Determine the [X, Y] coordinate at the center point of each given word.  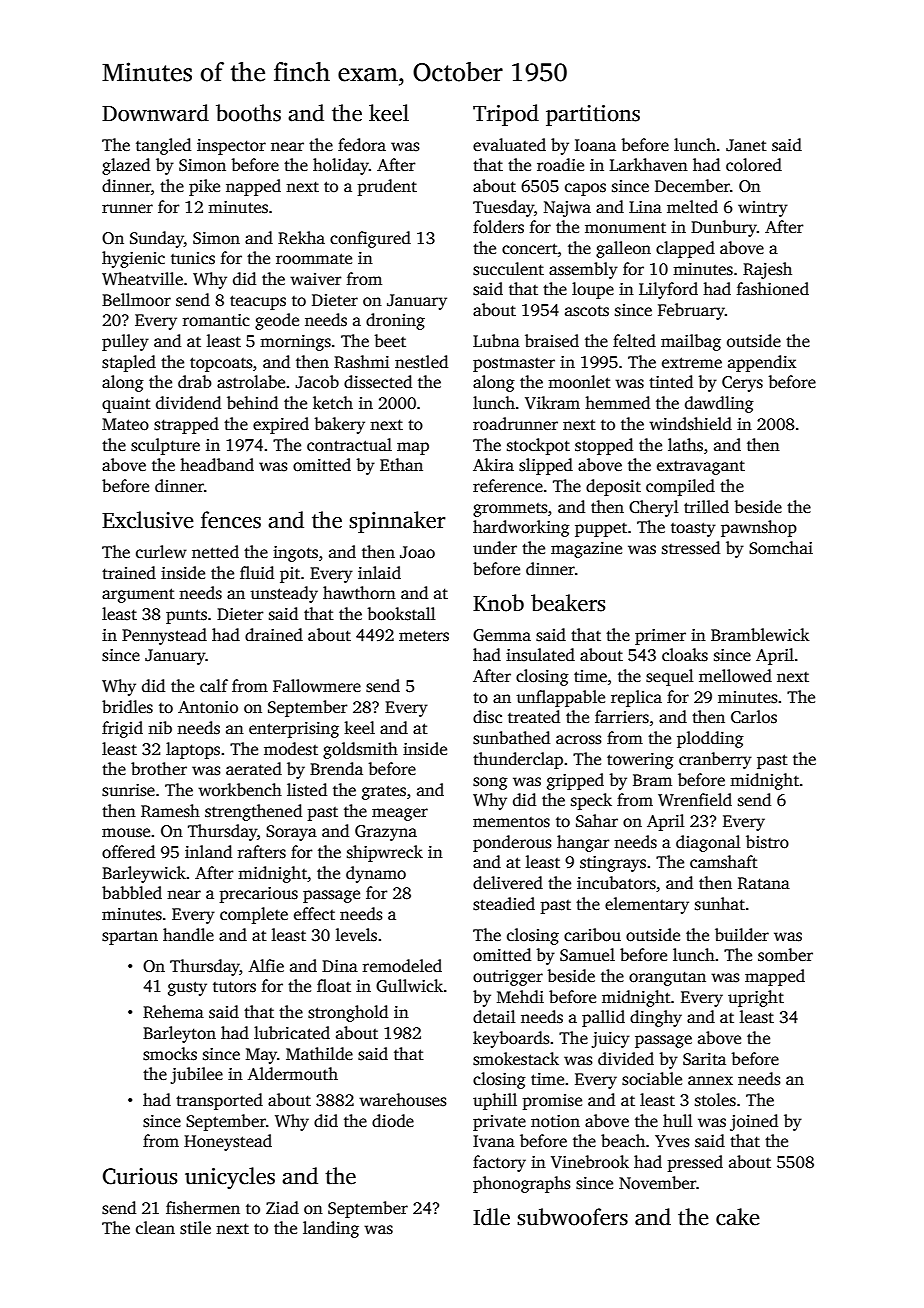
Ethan [401, 464]
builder [742, 935]
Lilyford [668, 290]
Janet [746, 145]
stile [195, 1228]
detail [494, 1017]
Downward [155, 113]
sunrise [128, 790]
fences [231, 520]
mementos [511, 822]
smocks [170, 1054]
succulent [508, 269]
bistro [767, 842]
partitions [593, 115]
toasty [693, 529]
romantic [216, 320]
